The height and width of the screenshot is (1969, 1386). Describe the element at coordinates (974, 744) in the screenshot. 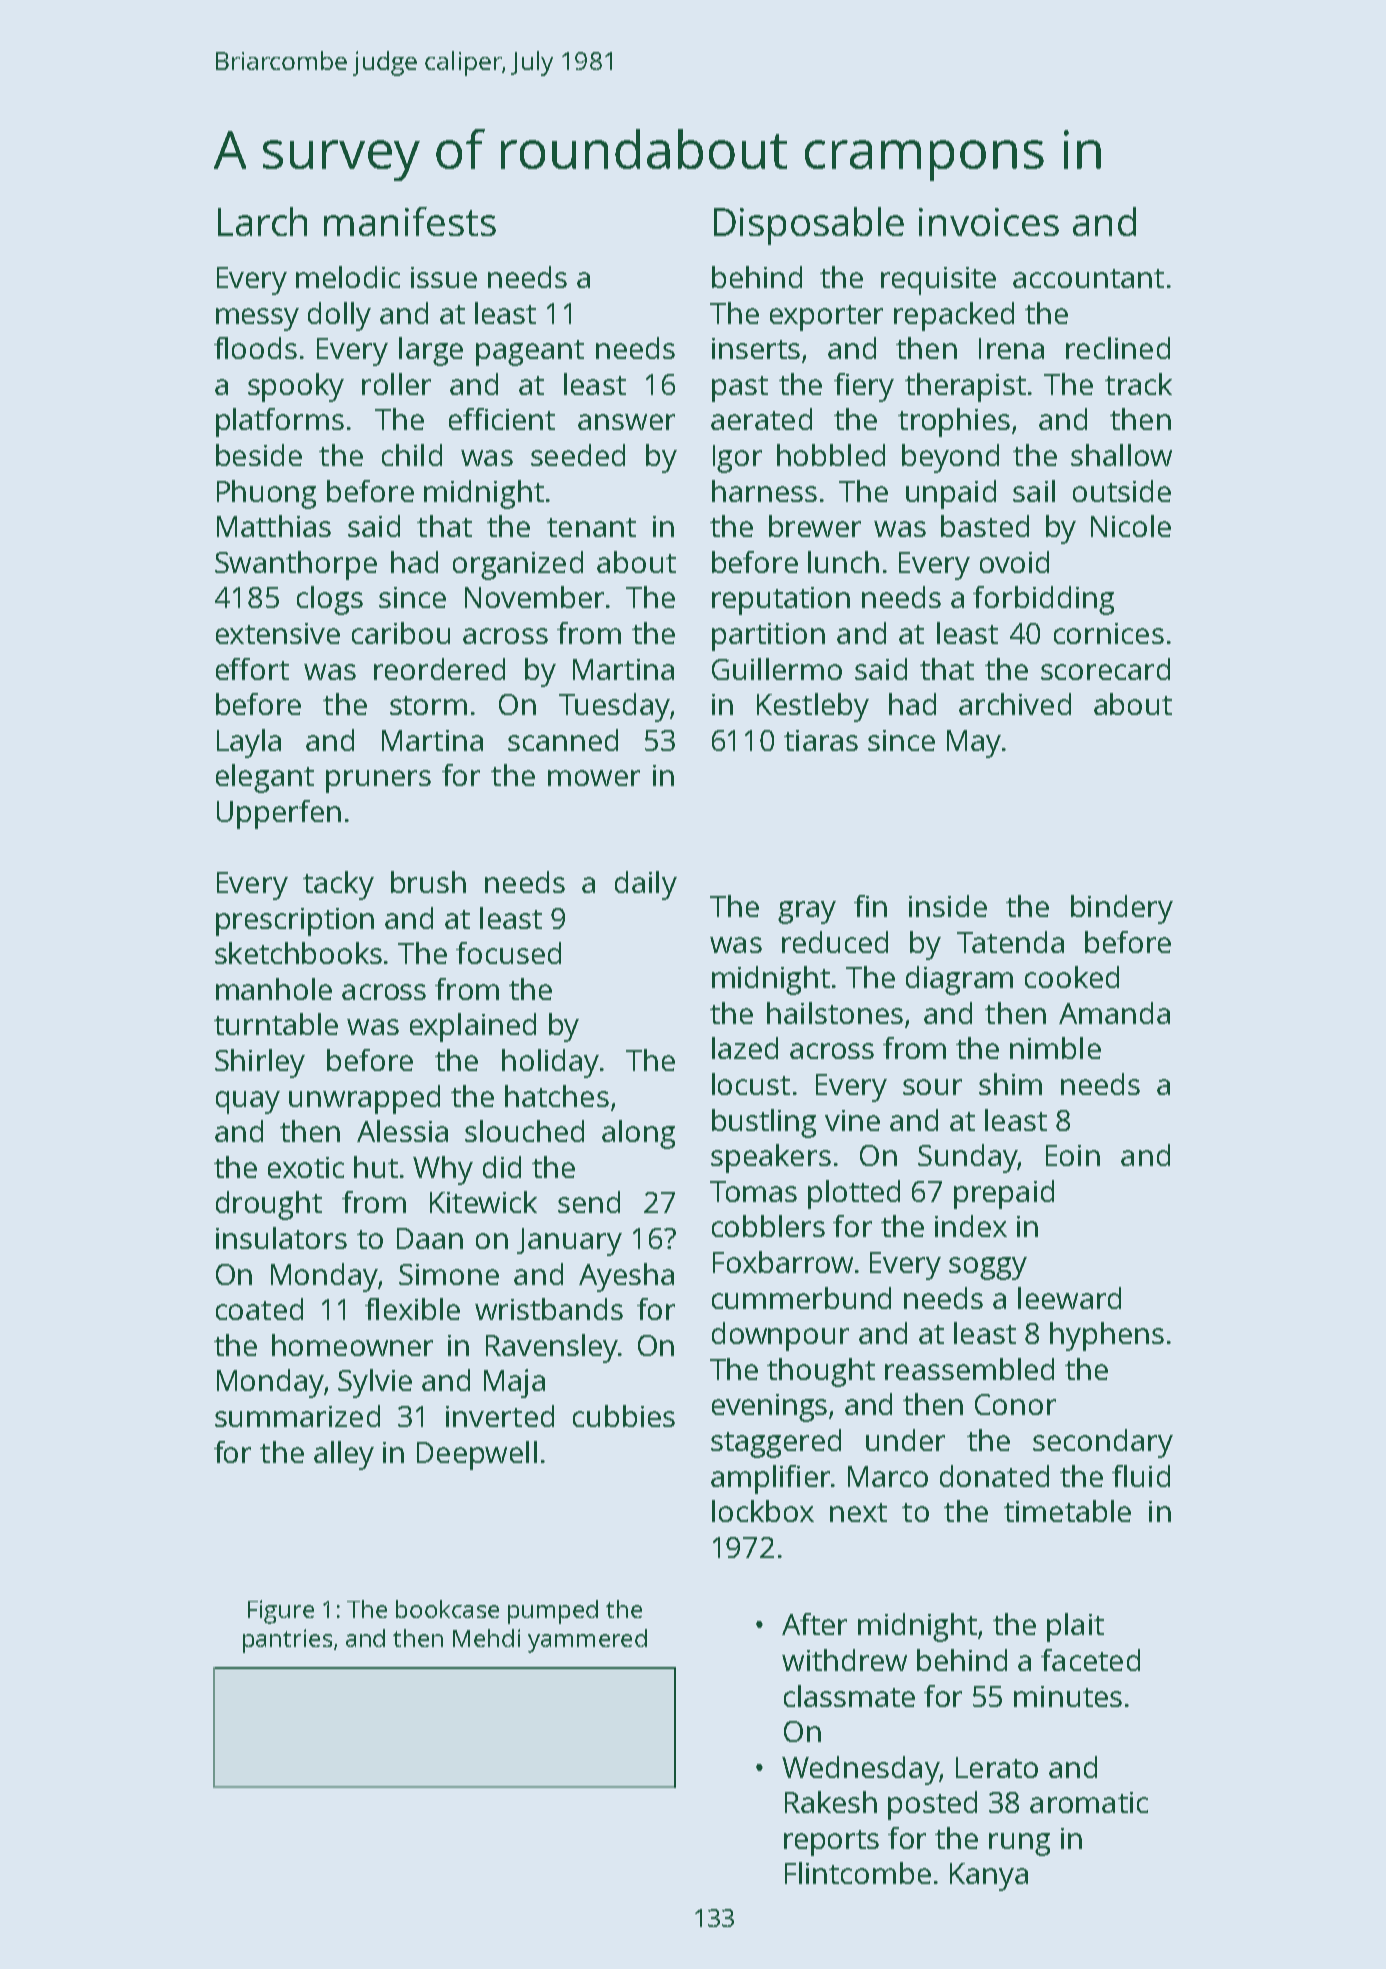

I see `May` at that location.
